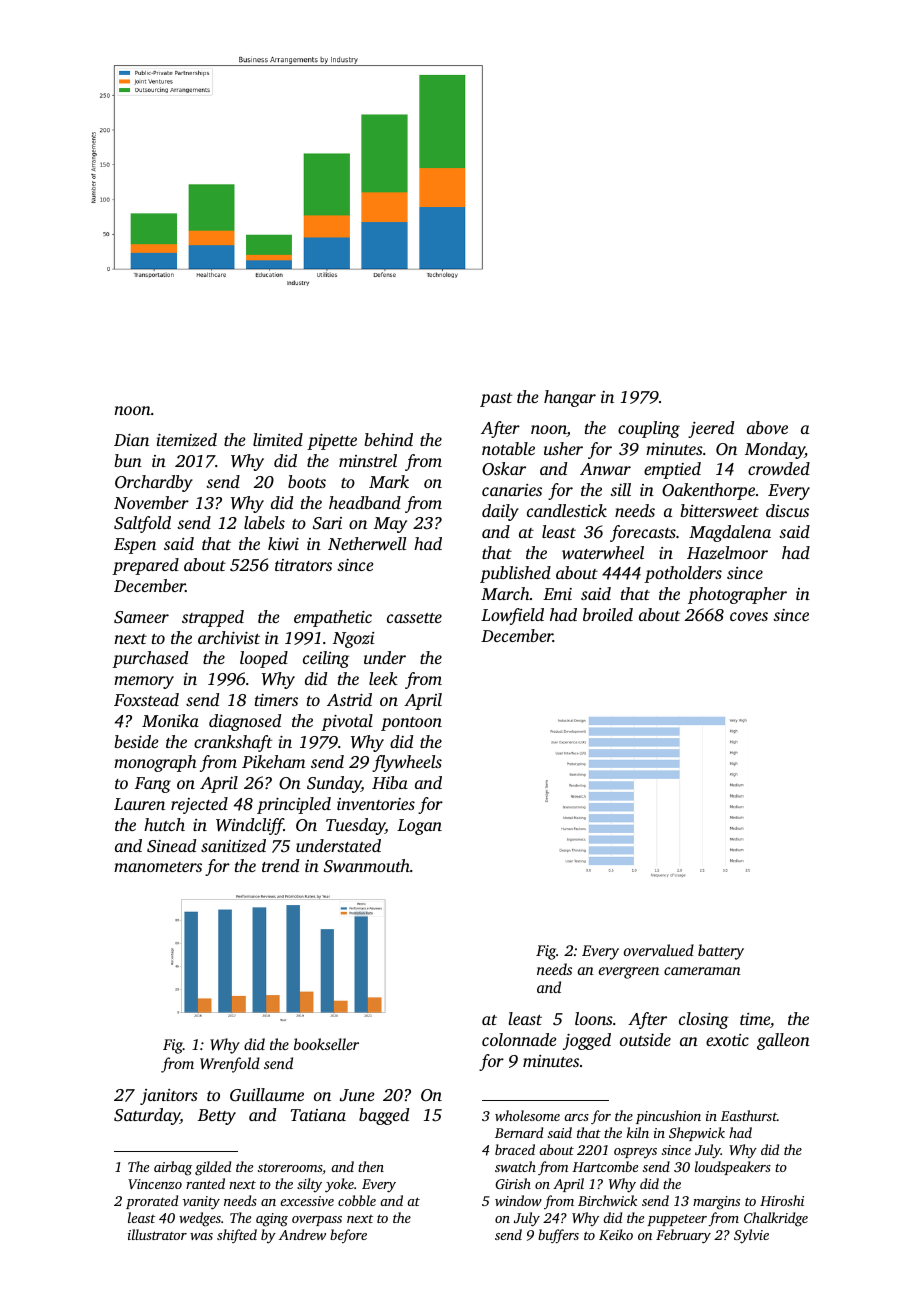 This document has height=1311, width=924. I want to click on principled, so click(294, 805).
